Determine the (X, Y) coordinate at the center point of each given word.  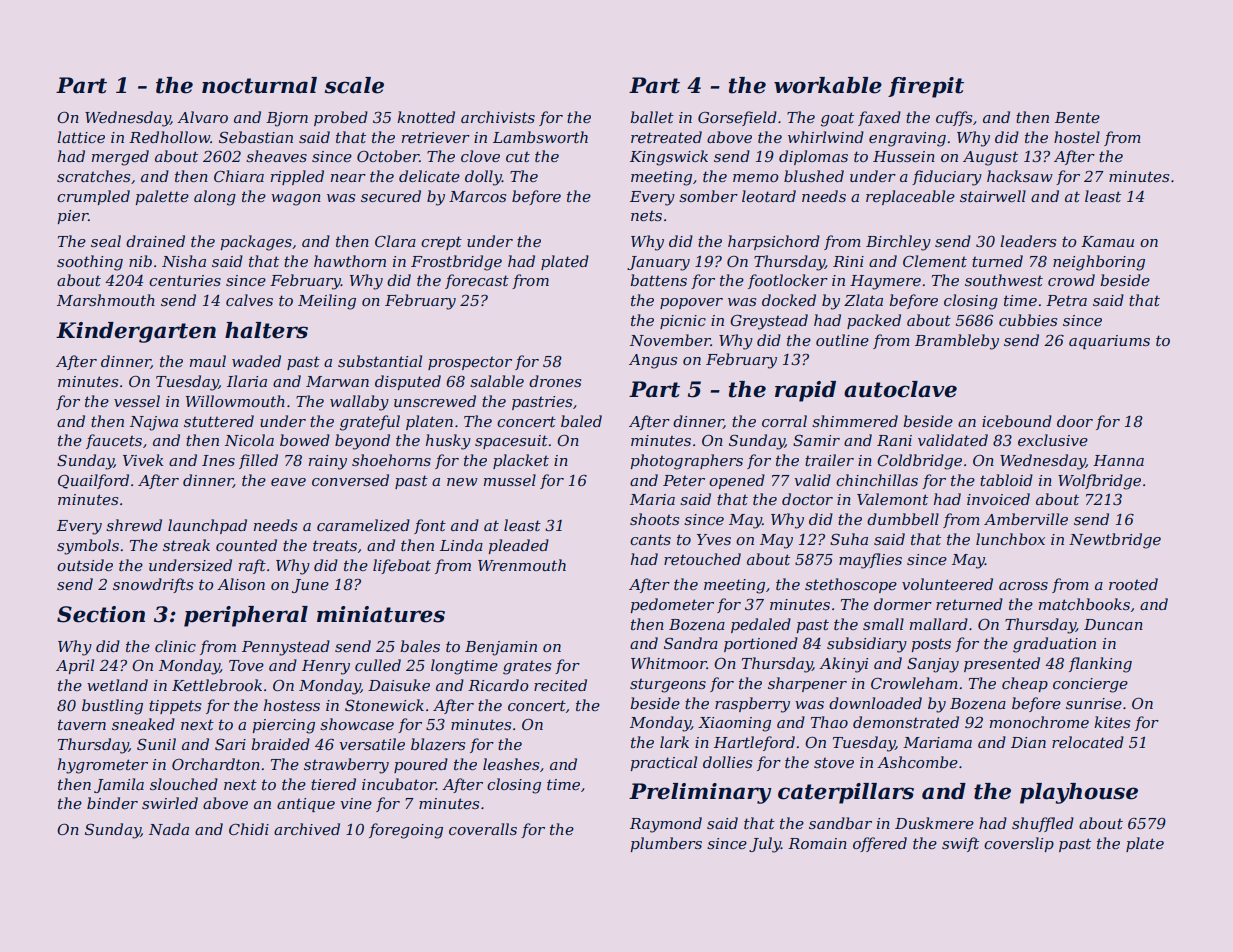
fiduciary (947, 178)
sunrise (1094, 703)
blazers (438, 744)
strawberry (346, 766)
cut (518, 156)
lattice (81, 137)
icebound (1017, 421)
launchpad (207, 526)
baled (581, 421)
